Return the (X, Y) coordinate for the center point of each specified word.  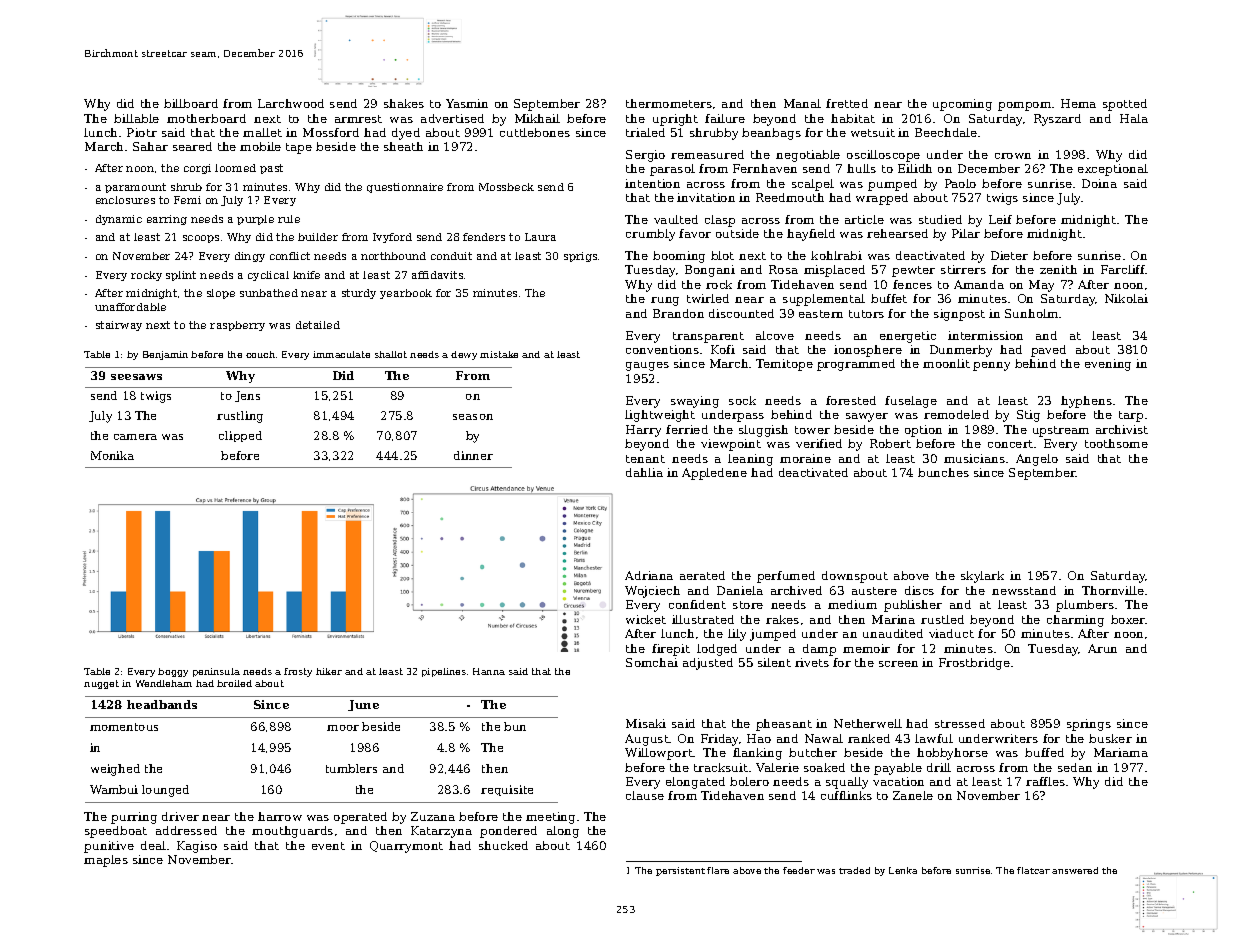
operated (360, 818)
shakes (404, 103)
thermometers (669, 103)
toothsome (1116, 443)
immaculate (341, 354)
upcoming (962, 105)
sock (742, 400)
